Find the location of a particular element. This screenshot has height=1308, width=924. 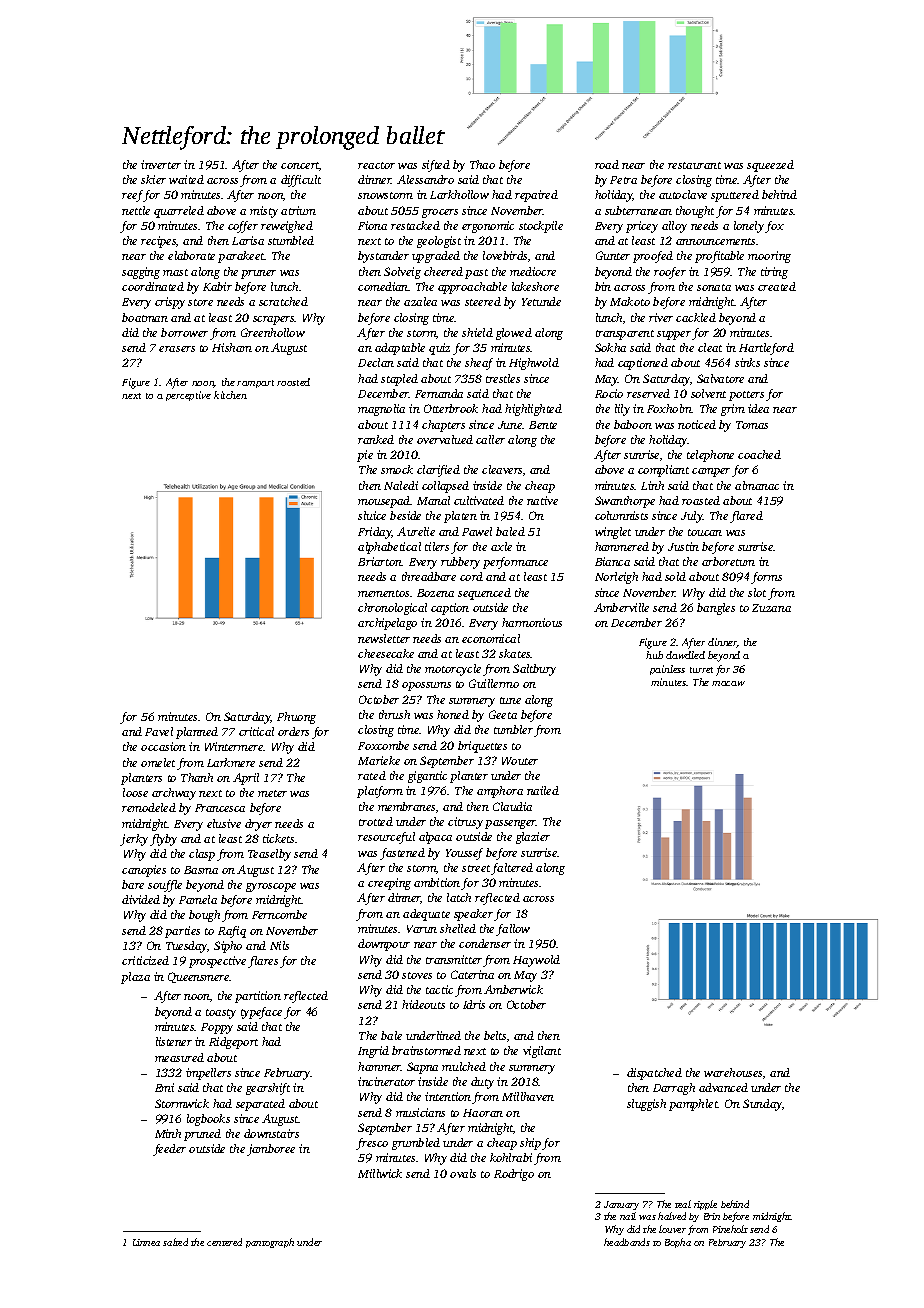

faltered is located at coordinates (512, 869).
